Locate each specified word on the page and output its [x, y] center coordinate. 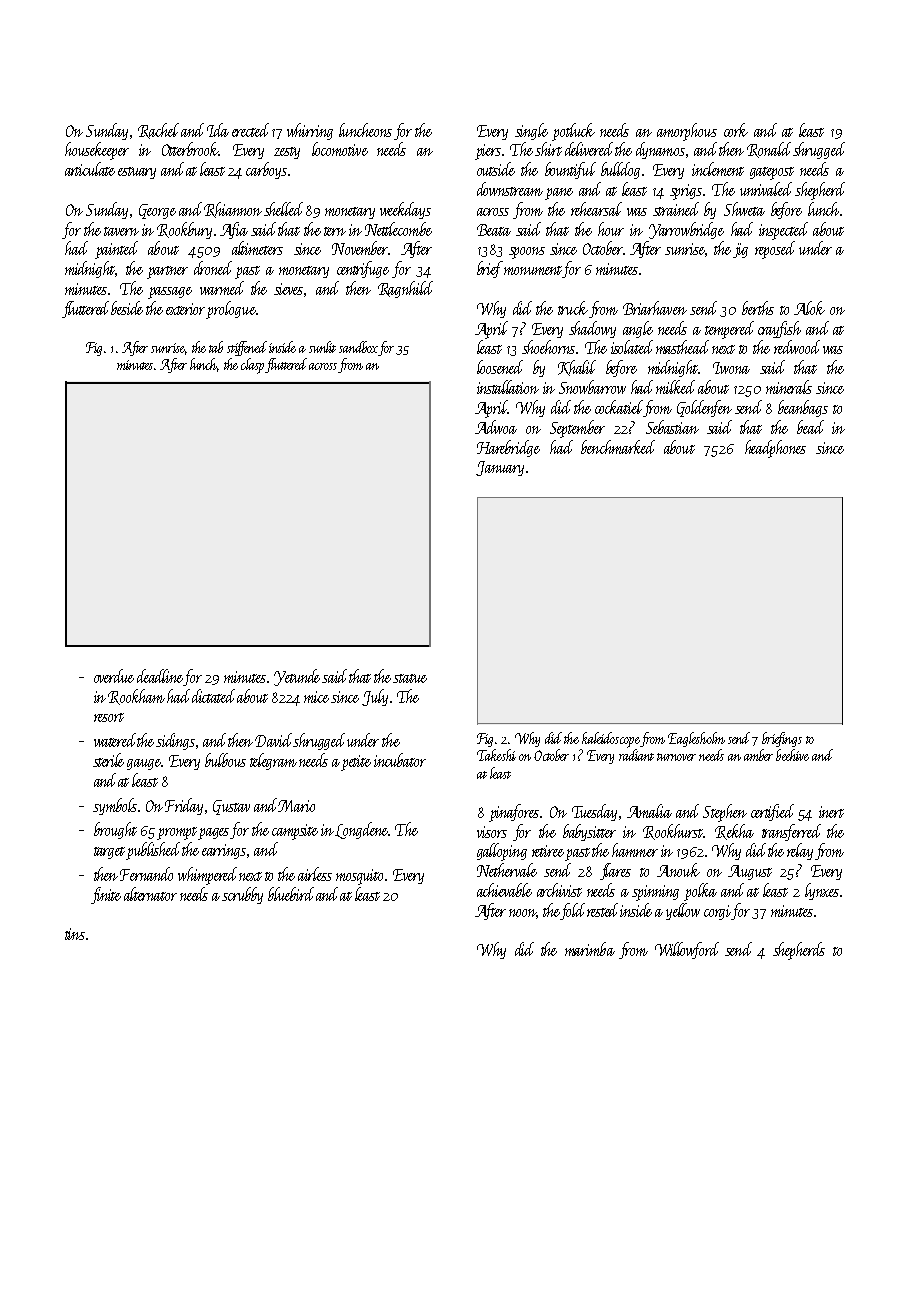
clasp [252, 366]
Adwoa [496, 427]
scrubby [242, 895]
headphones [775, 449]
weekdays [405, 210]
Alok [809, 308]
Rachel [158, 131]
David [273, 740]
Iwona [731, 368]
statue [410, 678]
